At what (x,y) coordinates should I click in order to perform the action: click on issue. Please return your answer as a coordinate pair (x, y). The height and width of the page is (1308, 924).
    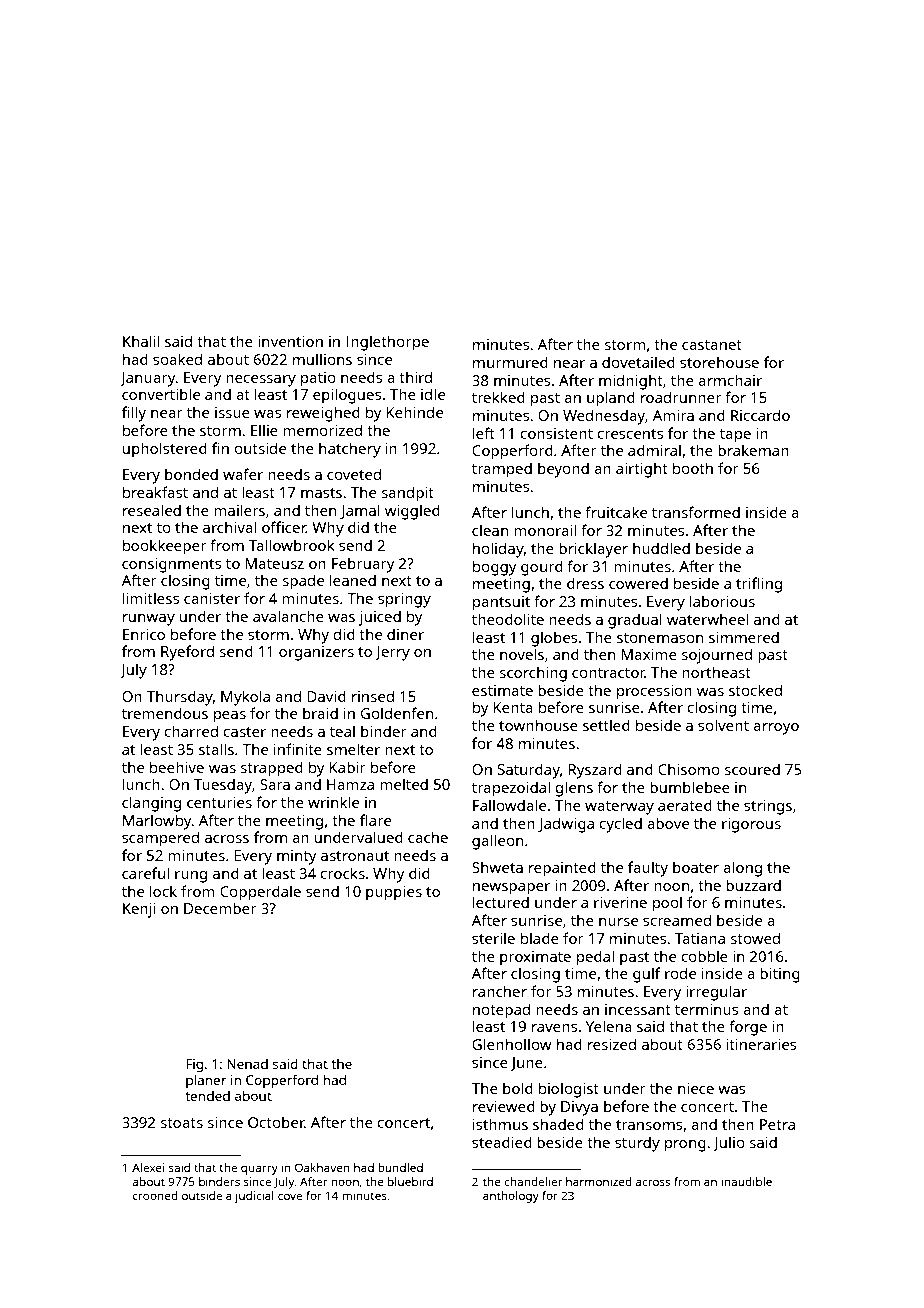
    Looking at the image, I should click on (232, 412).
